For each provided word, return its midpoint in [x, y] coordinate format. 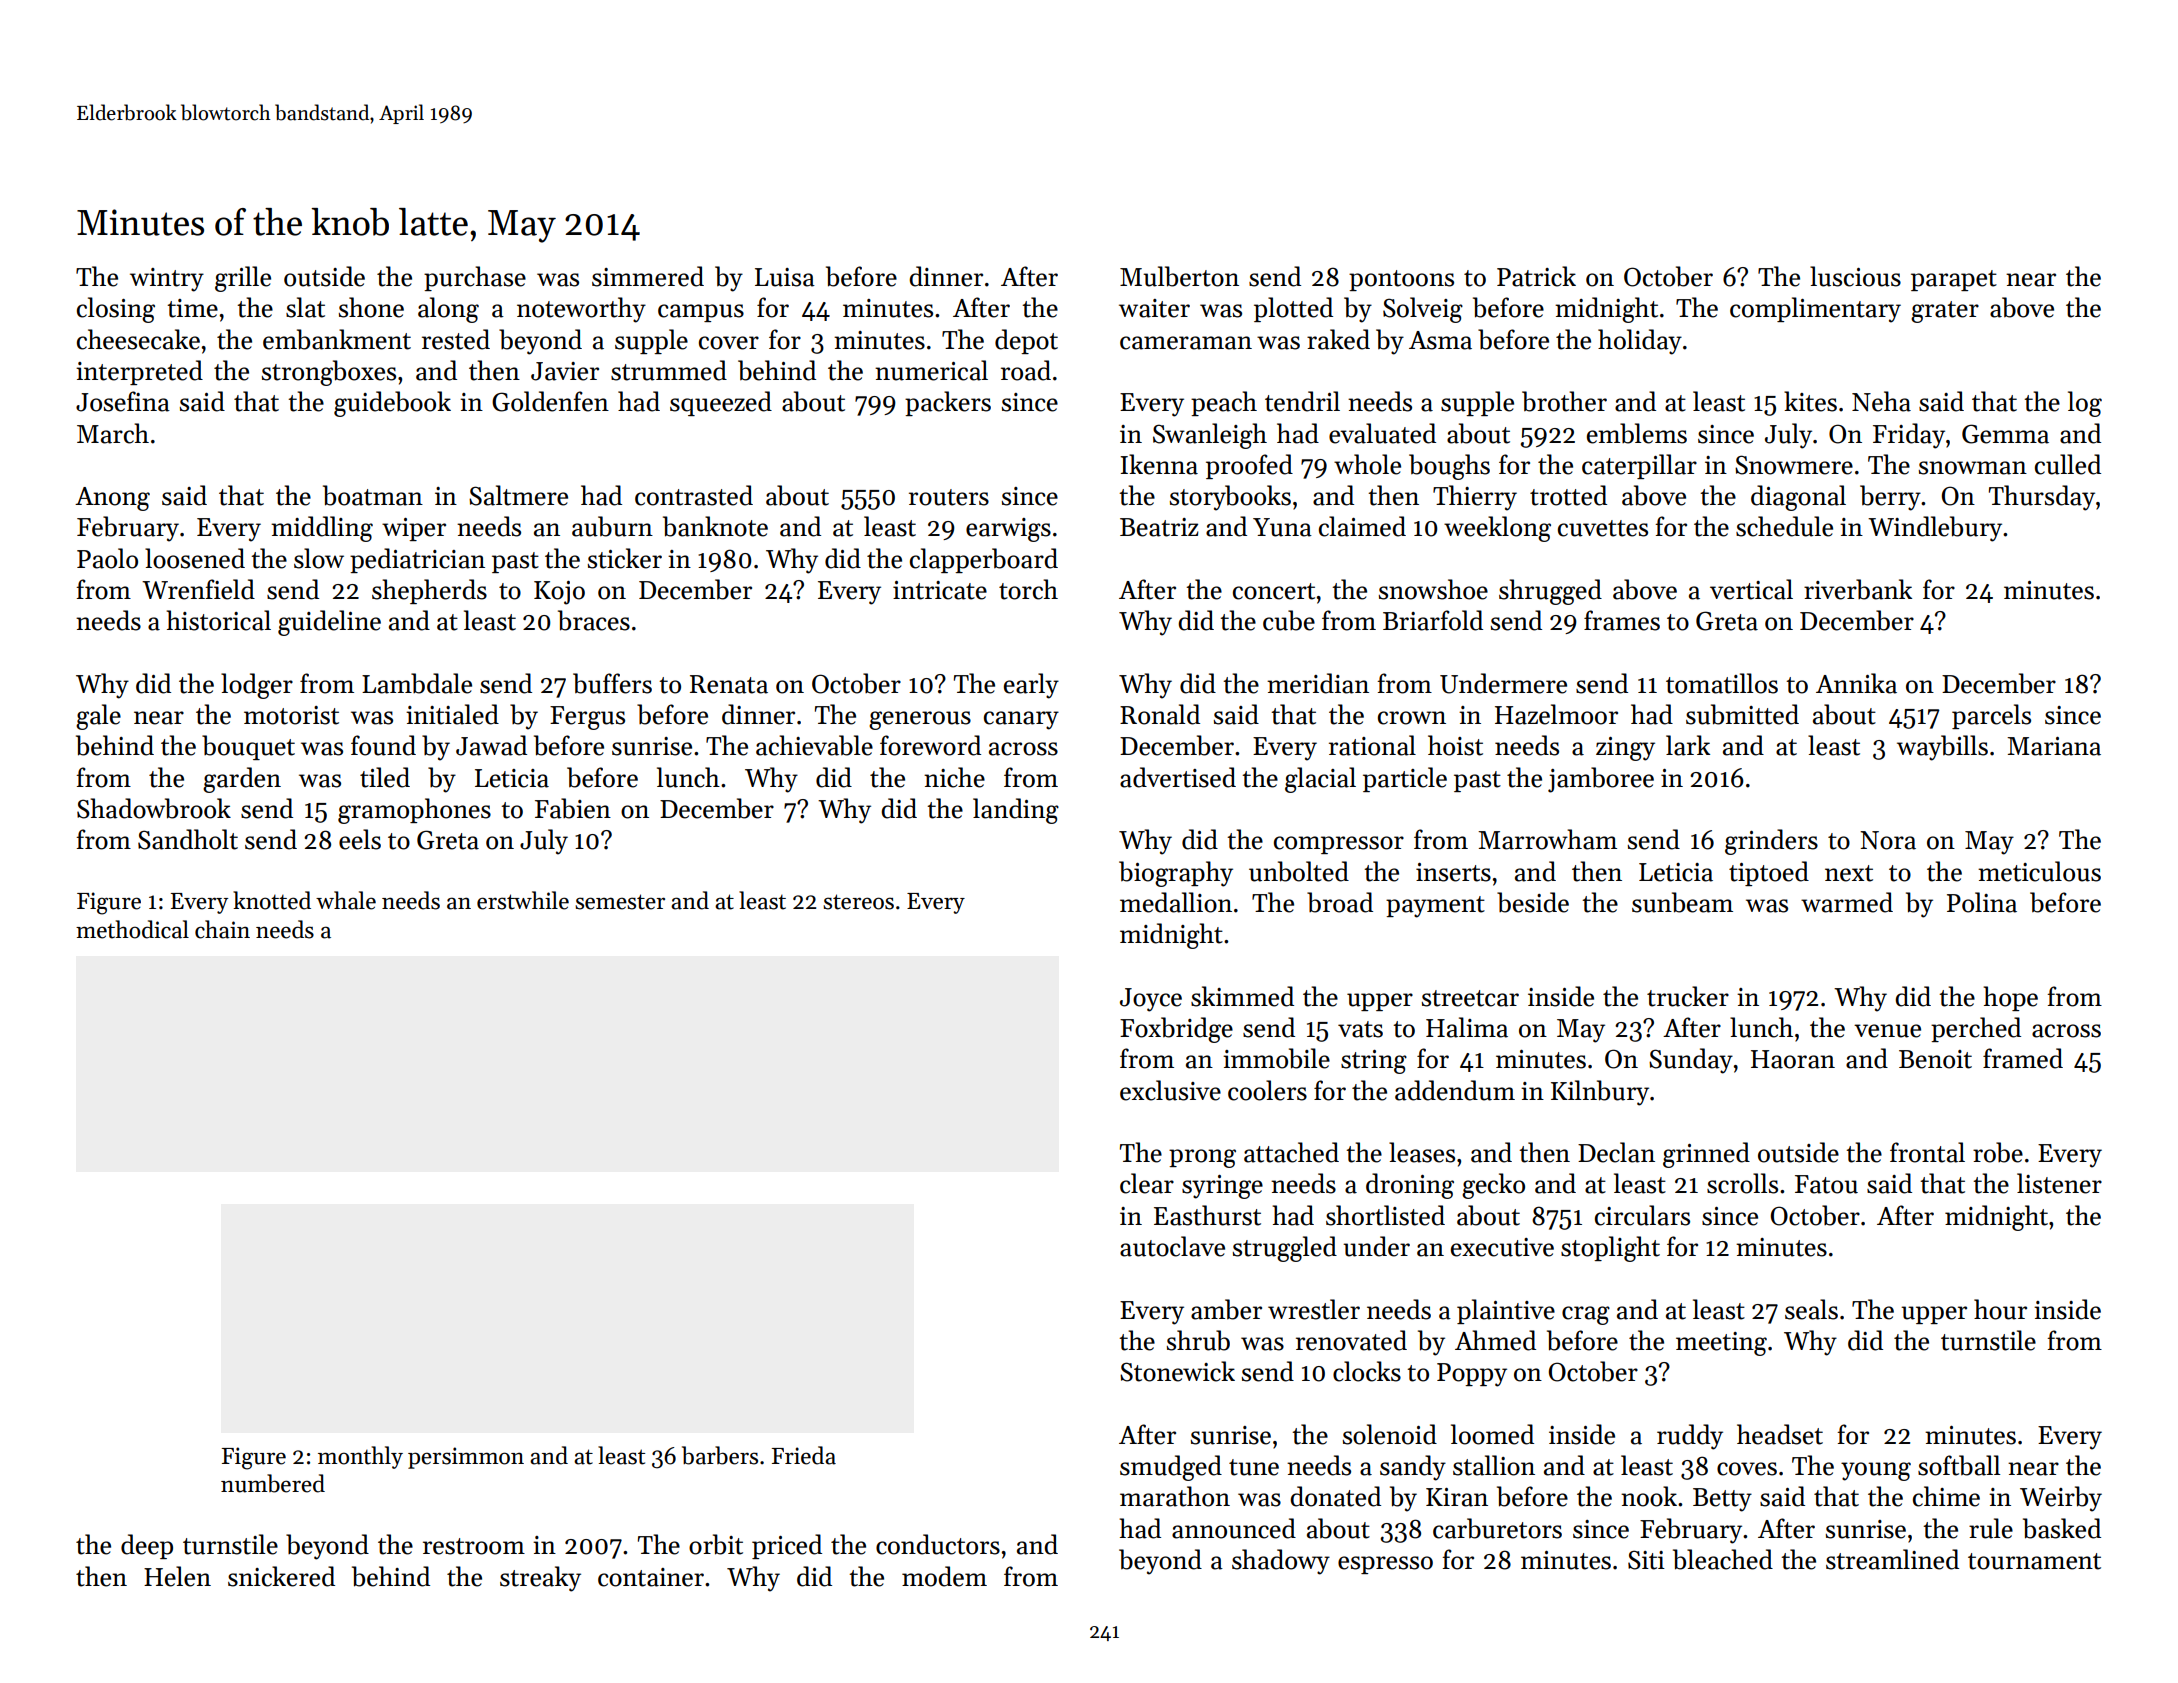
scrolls [1742, 1183]
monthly [360, 1457]
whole [1367, 464]
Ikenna [1159, 464]
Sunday [1691, 1061]
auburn [612, 526]
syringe [1222, 1187]
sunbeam [1682, 902]
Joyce [1151, 1000]
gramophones [414, 811]
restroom [474, 1546]
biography [1176, 874]
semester [620, 902]
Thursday [2042, 498]
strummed [669, 370]
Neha [1881, 401]
